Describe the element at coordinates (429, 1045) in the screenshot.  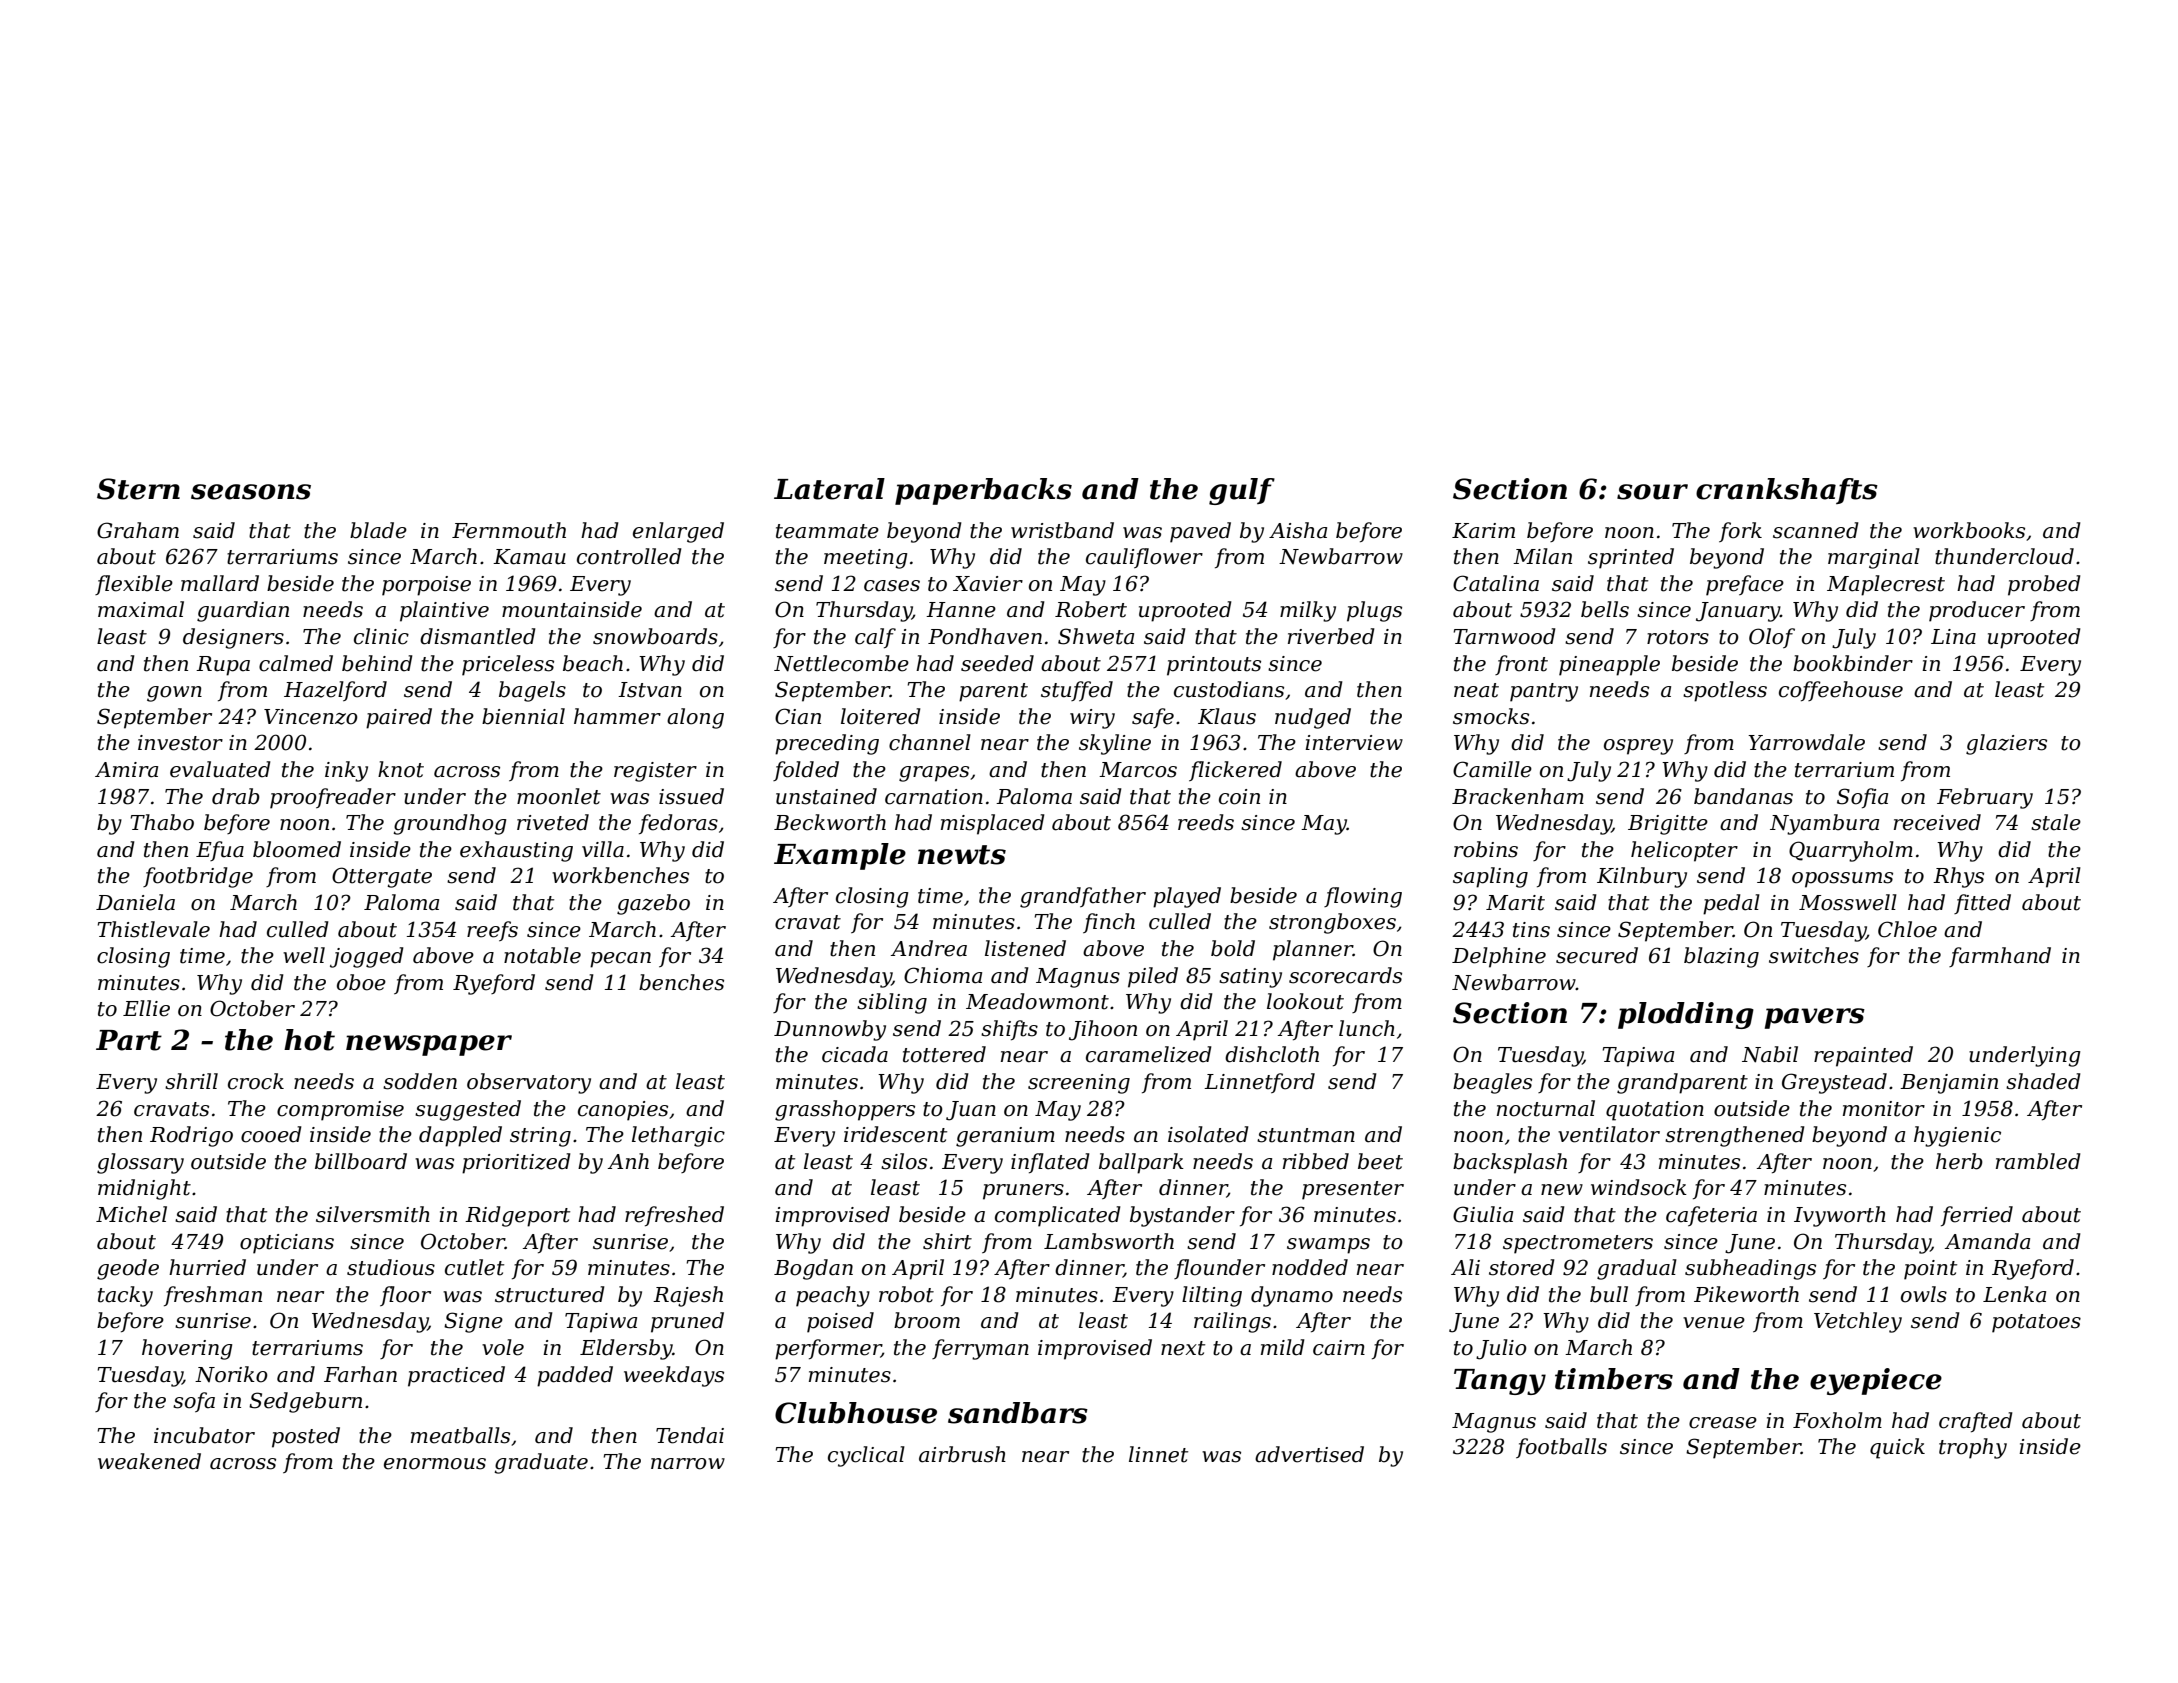
I see `newspaper` at that location.
